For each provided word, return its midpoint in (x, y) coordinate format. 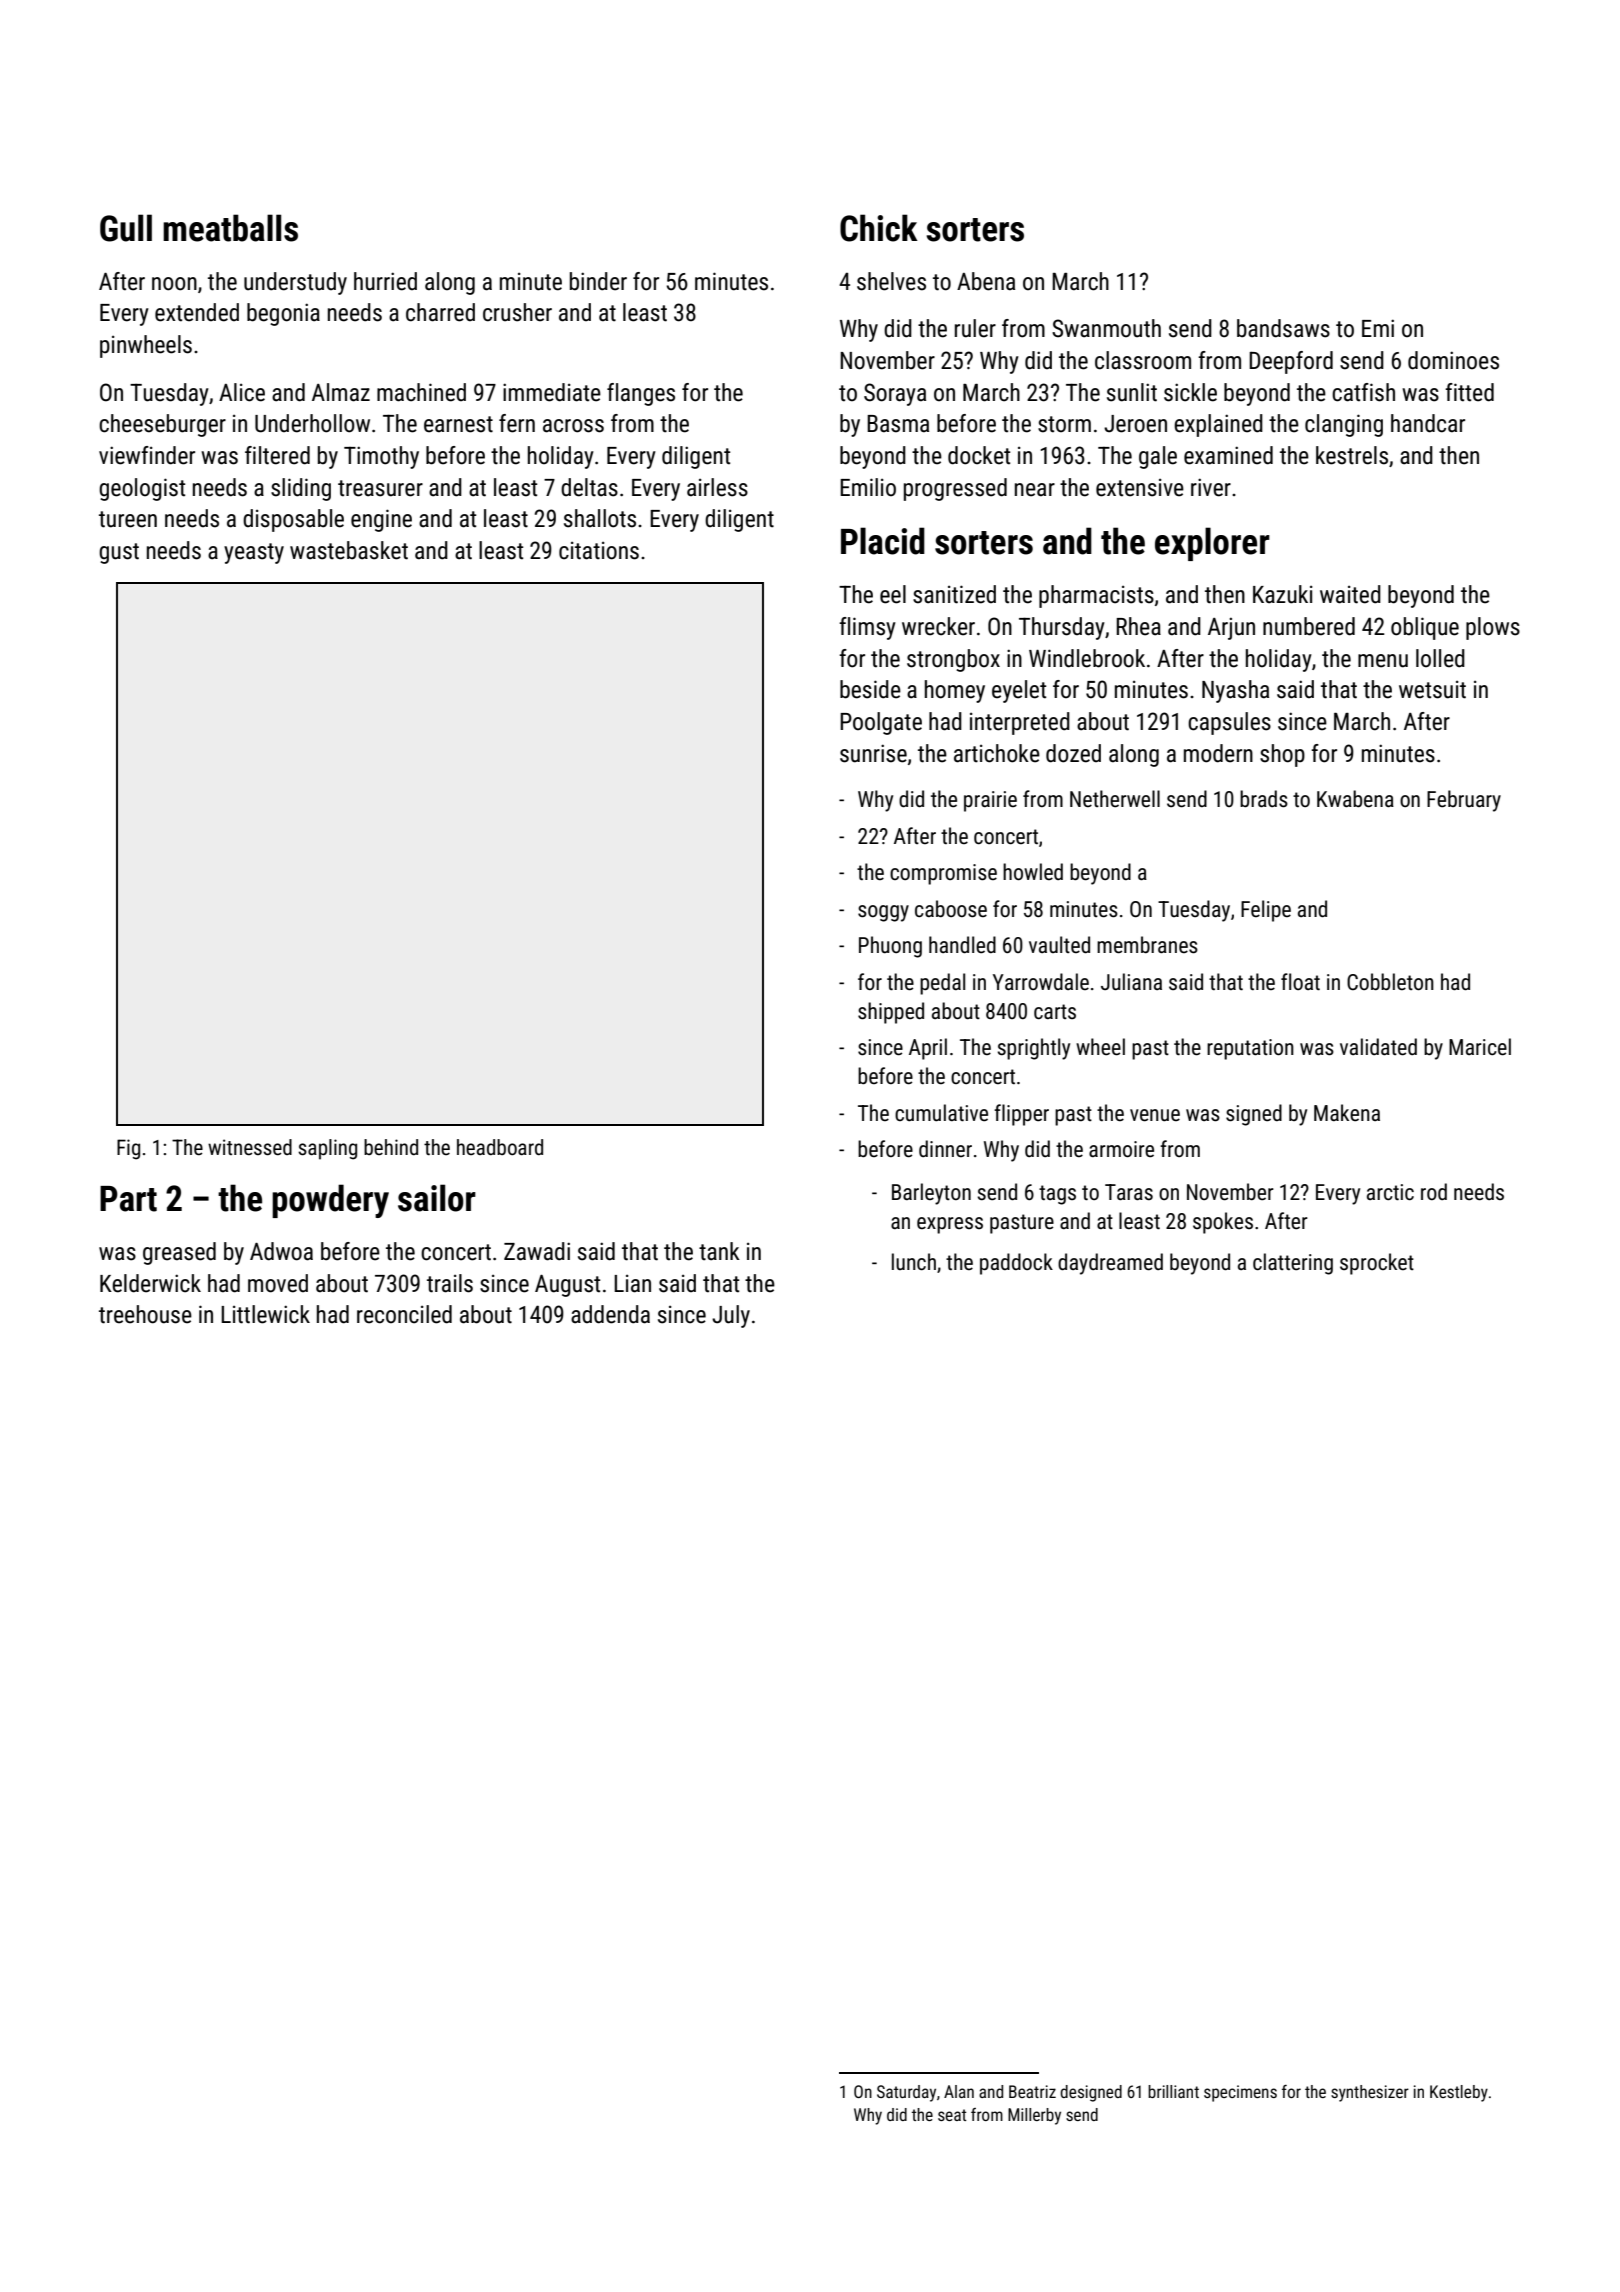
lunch (914, 1261)
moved (278, 1283)
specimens (1240, 2093)
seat (952, 2115)
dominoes (1453, 360)
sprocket (1377, 1264)
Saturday (906, 2093)
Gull (126, 228)
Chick (879, 228)
